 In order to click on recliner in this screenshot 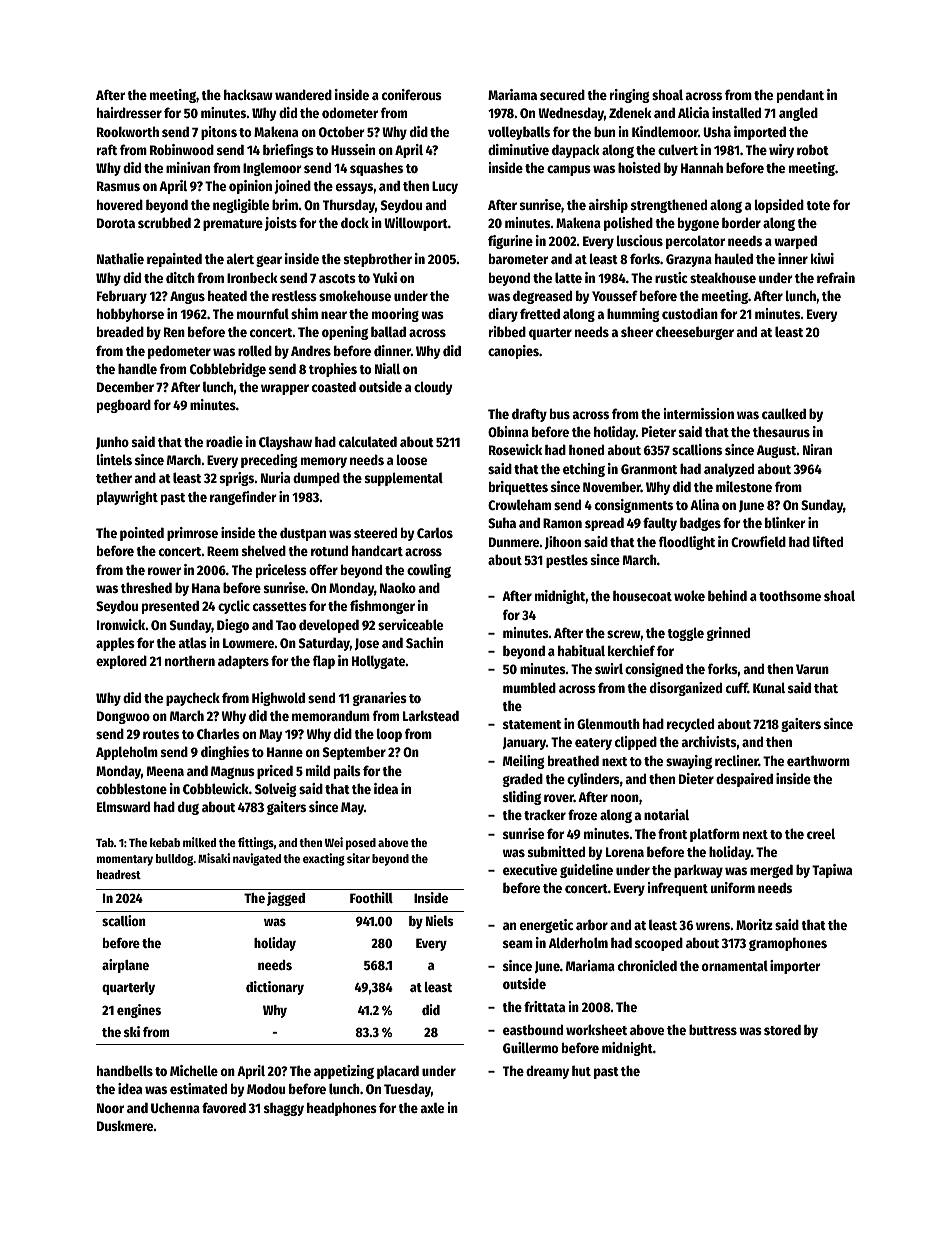, I will do `click(737, 760)`.
